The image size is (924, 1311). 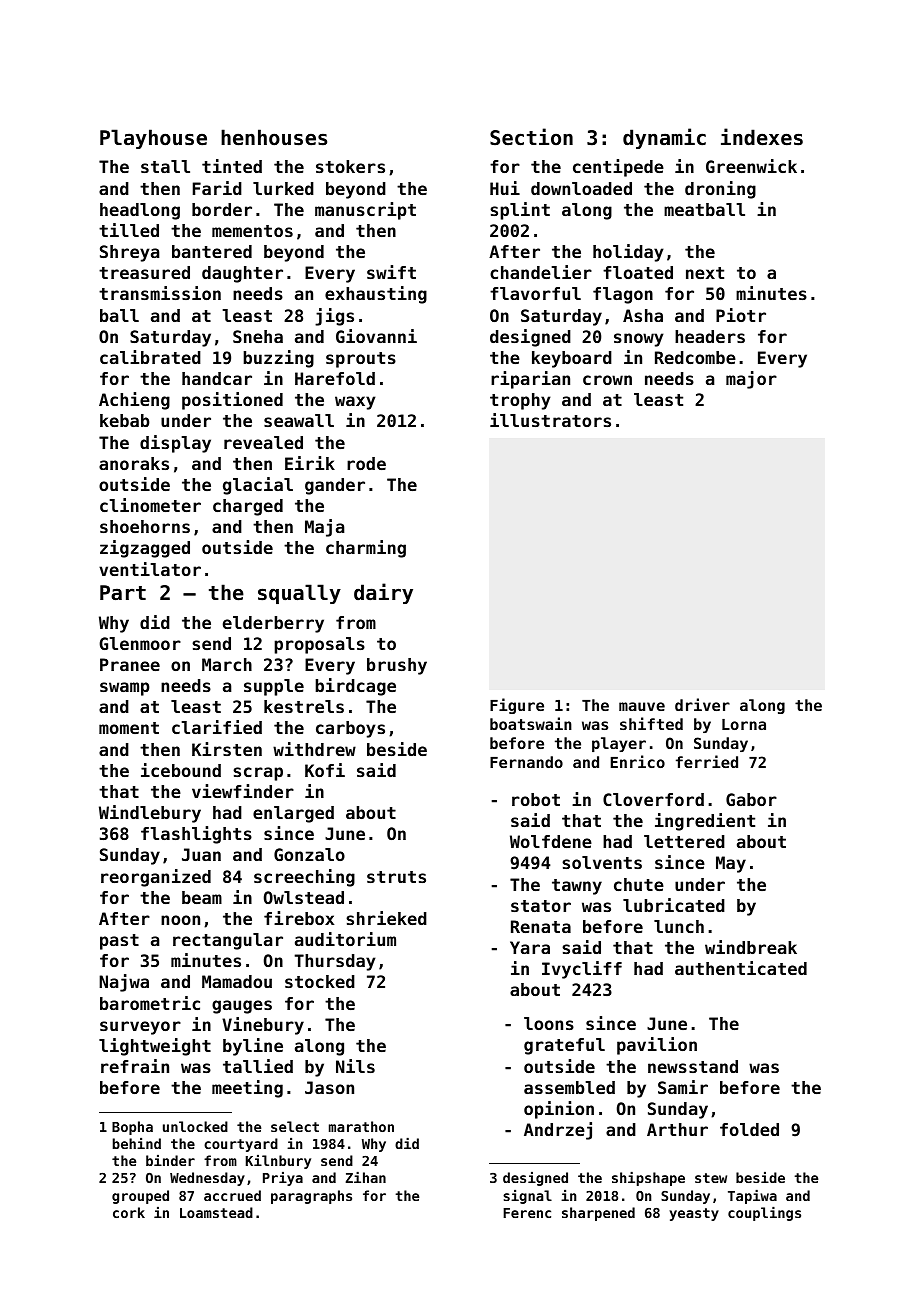 What do you see at coordinates (702, 704) in the document?
I see `driver` at bounding box center [702, 704].
